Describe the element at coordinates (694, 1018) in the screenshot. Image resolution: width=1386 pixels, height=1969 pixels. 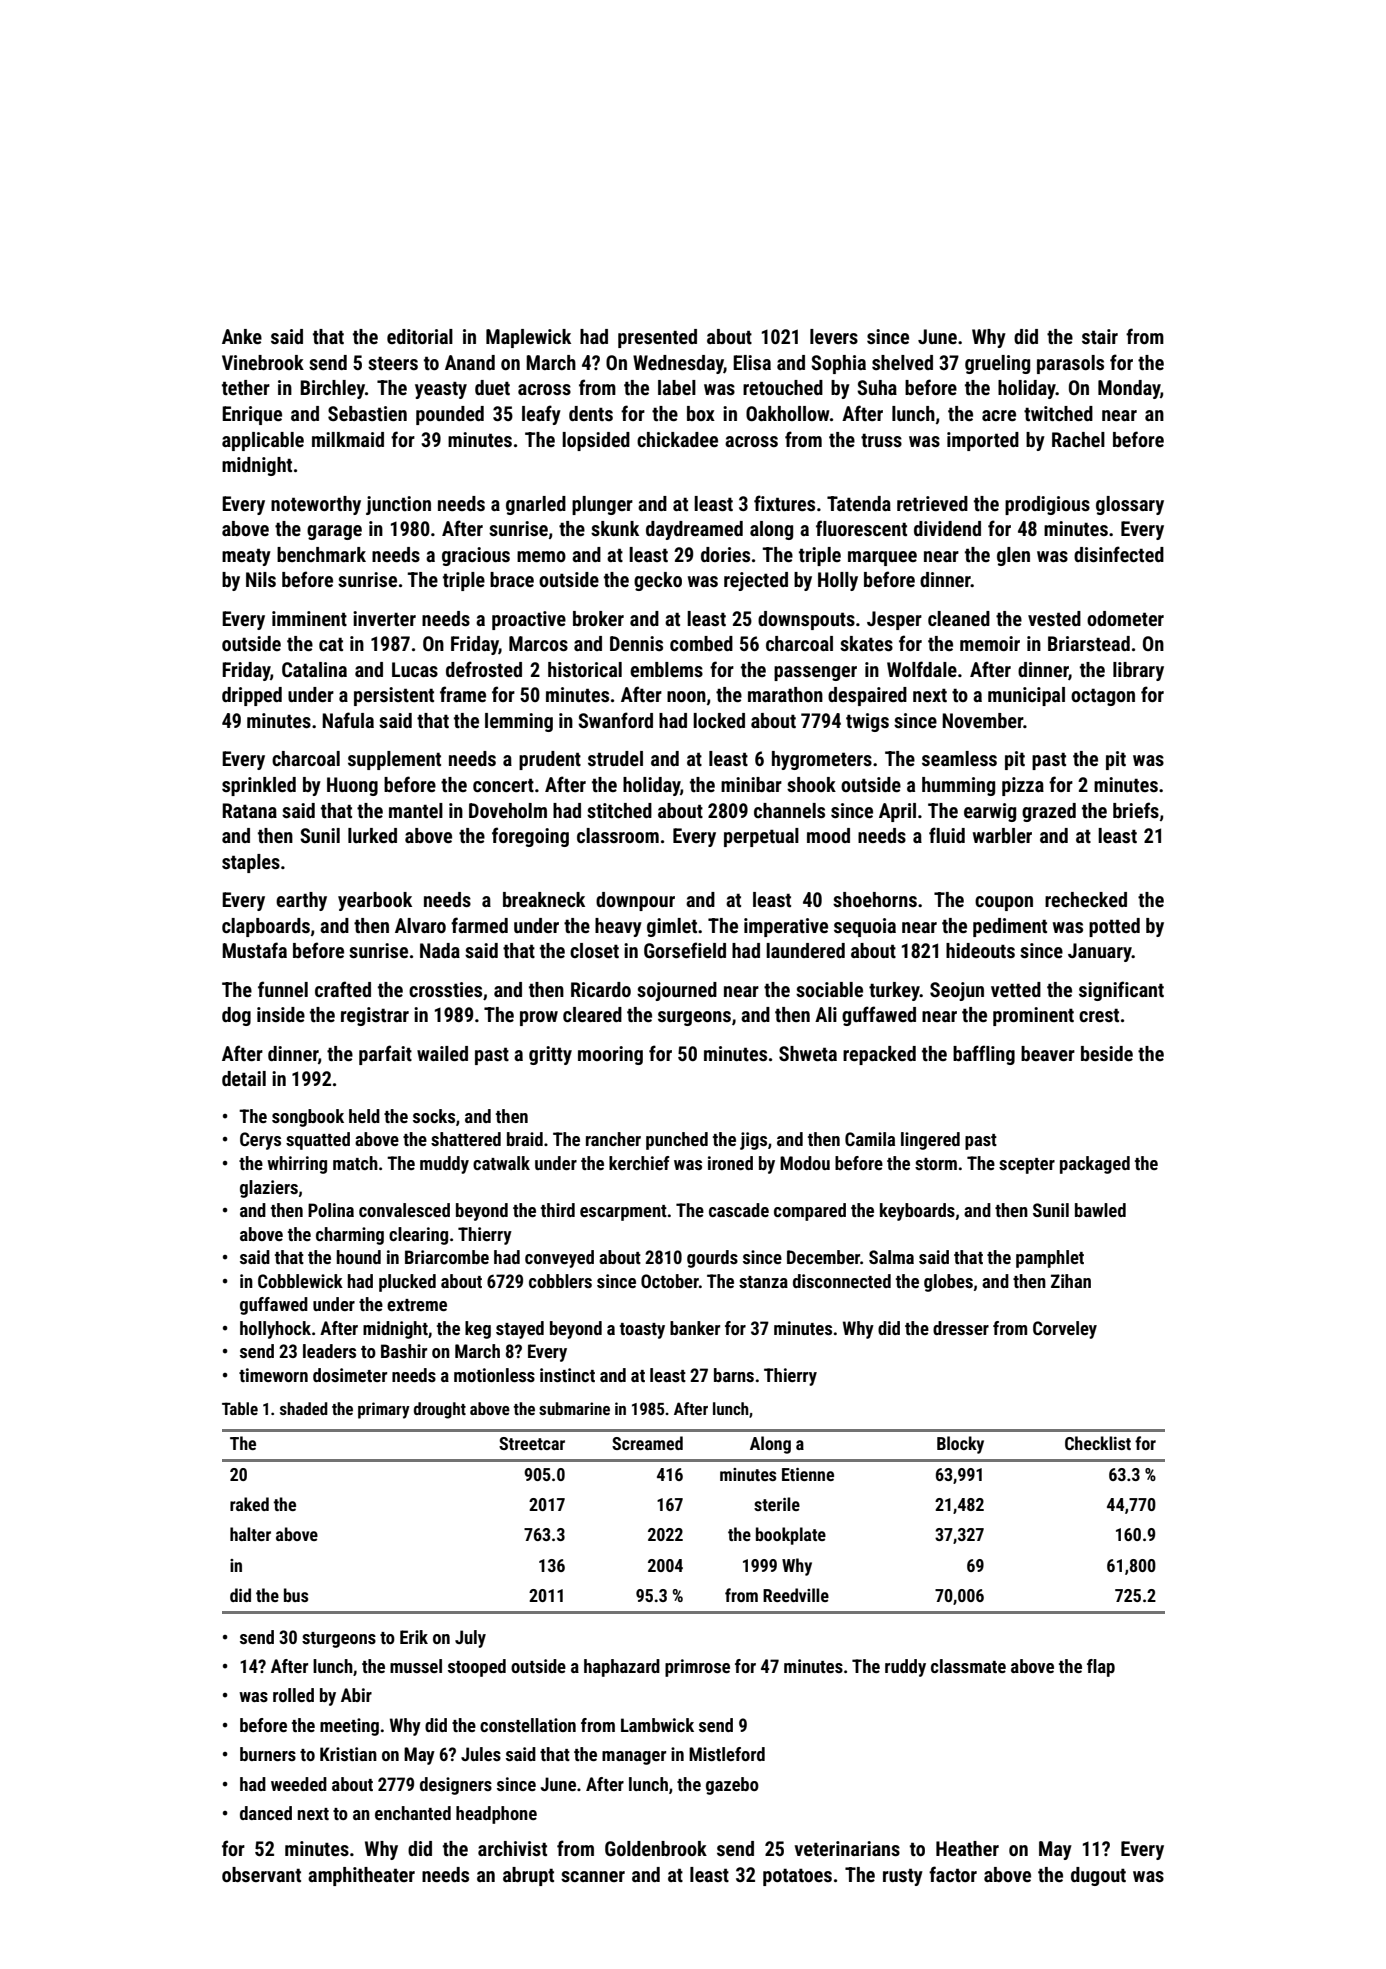
I see `surgeons` at that location.
